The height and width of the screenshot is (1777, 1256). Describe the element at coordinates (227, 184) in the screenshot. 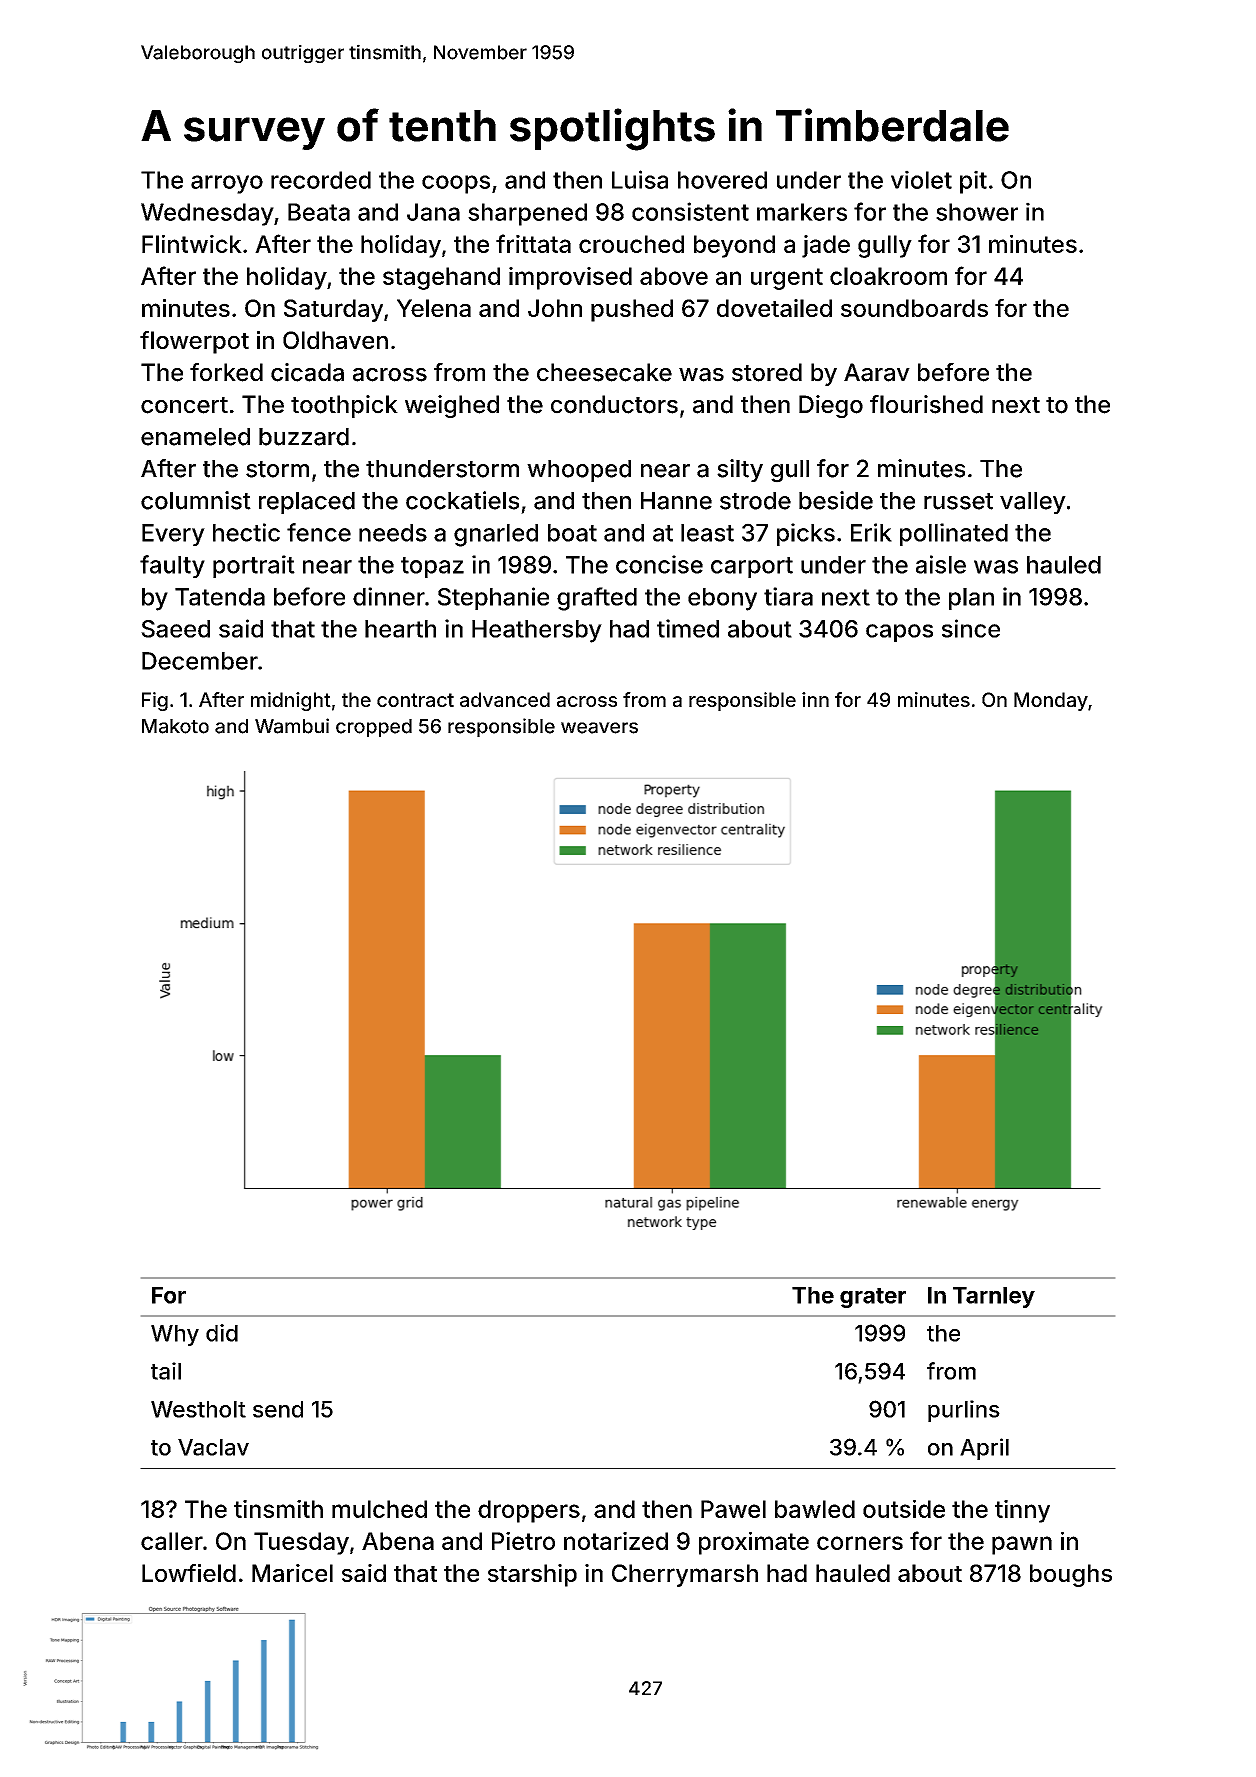

I see `arroyo` at that location.
